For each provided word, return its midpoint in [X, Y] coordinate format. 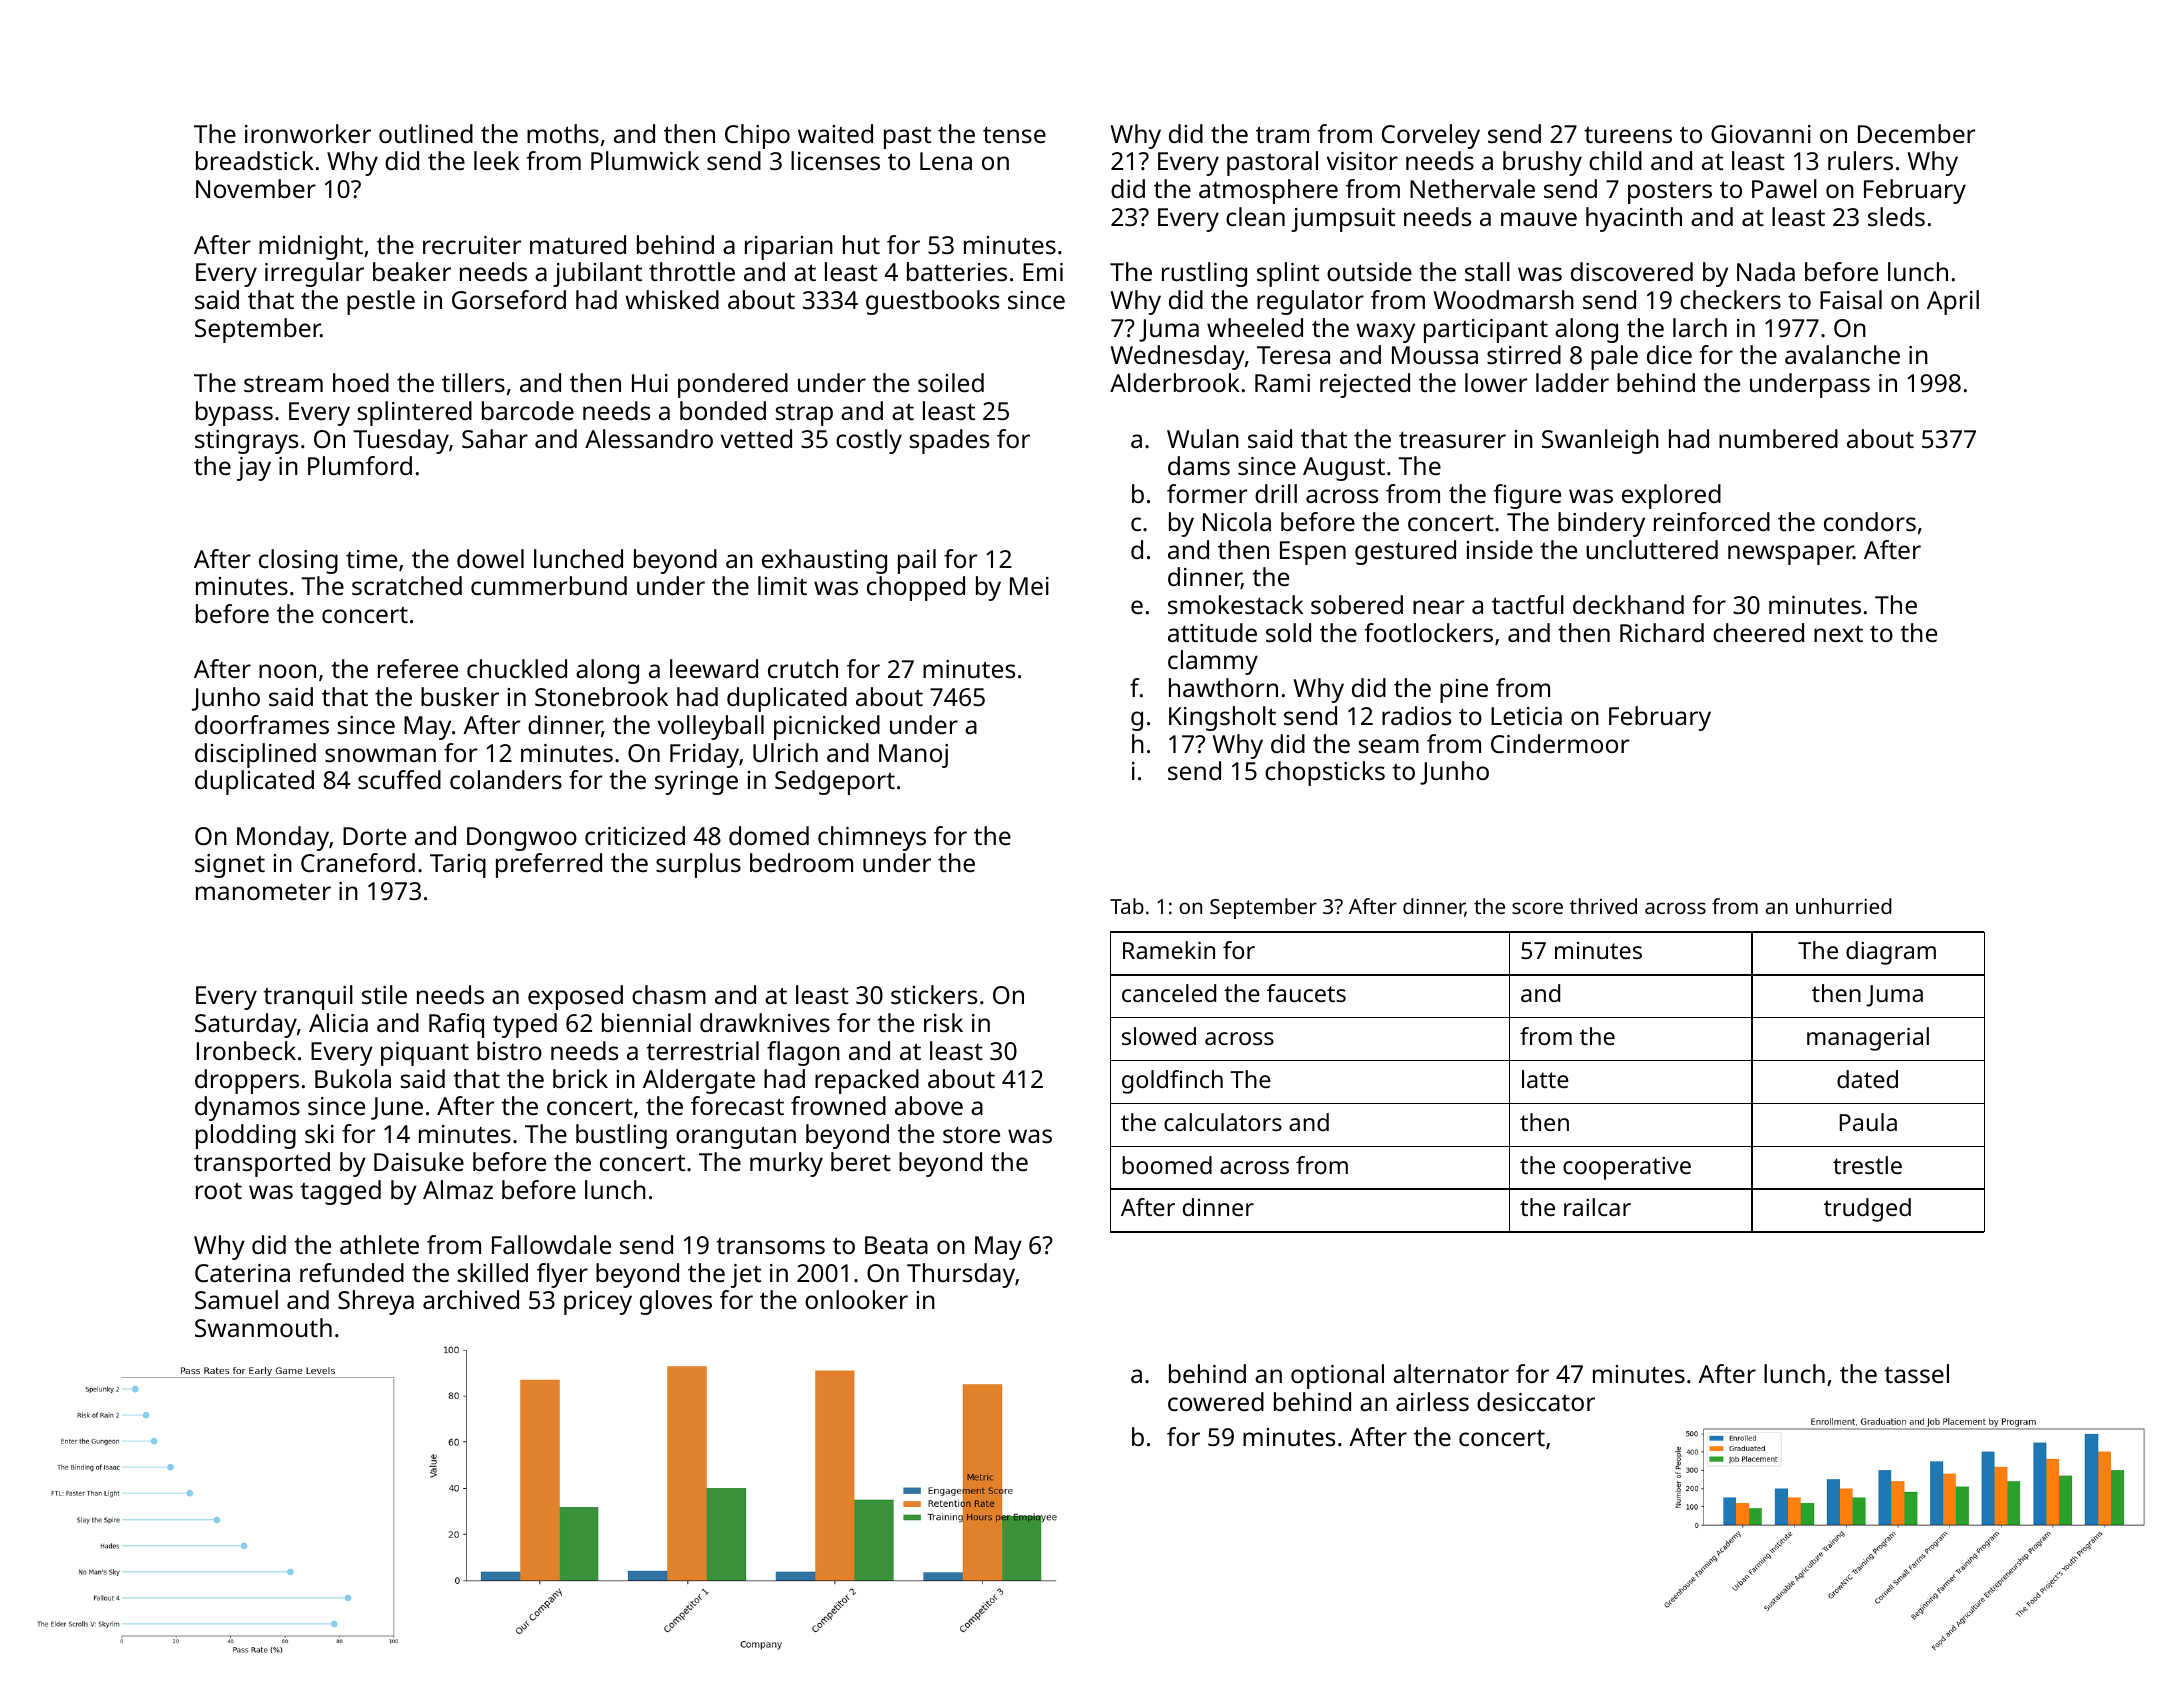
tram [1282, 134]
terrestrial [703, 1050]
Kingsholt [1222, 718]
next [1838, 633]
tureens [1628, 135]
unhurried [1844, 906]
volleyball [711, 727]
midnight [311, 247]
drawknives [765, 1022]
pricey [598, 1303]
